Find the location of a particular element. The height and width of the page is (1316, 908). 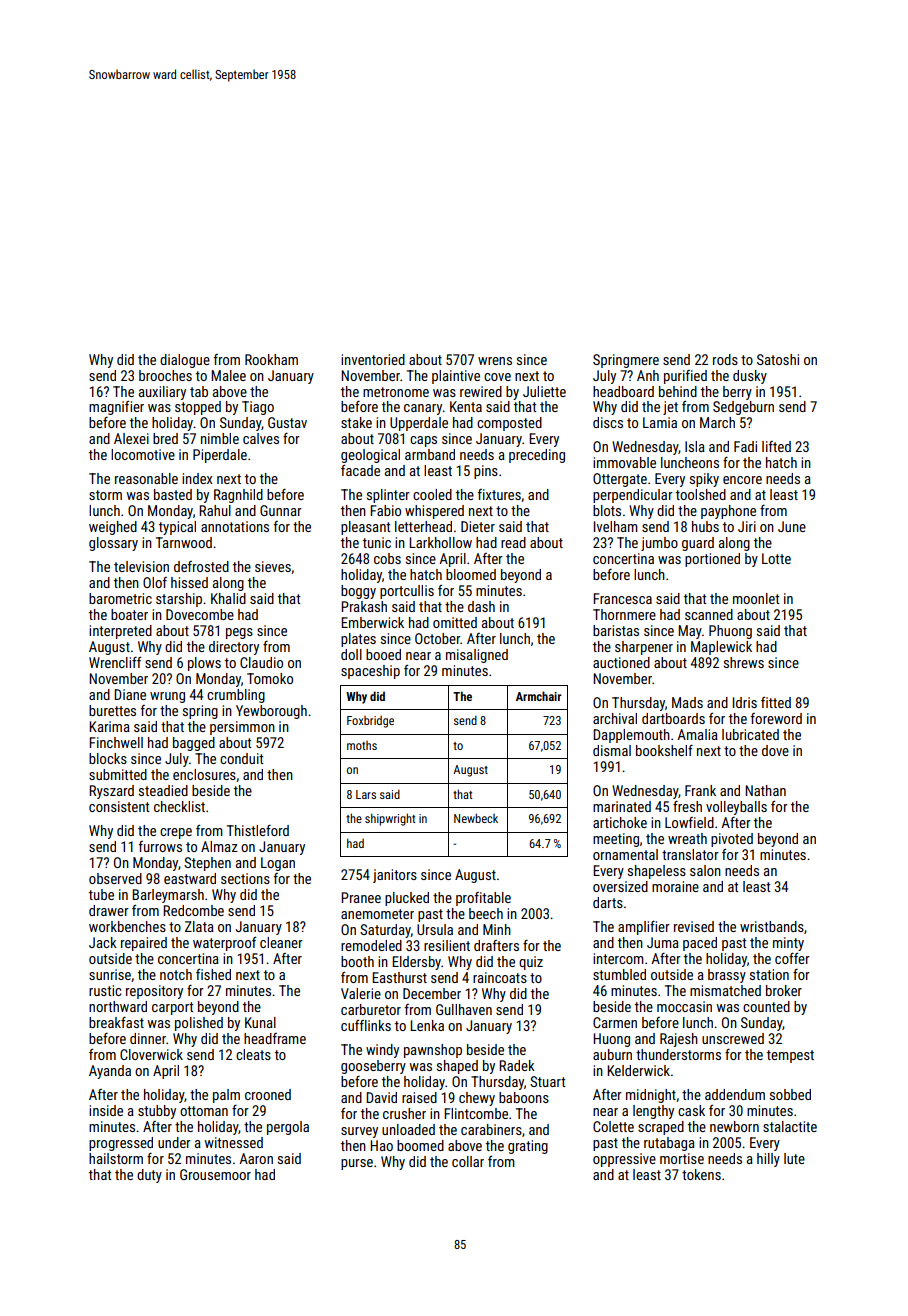

Finchwell is located at coordinates (116, 742).
